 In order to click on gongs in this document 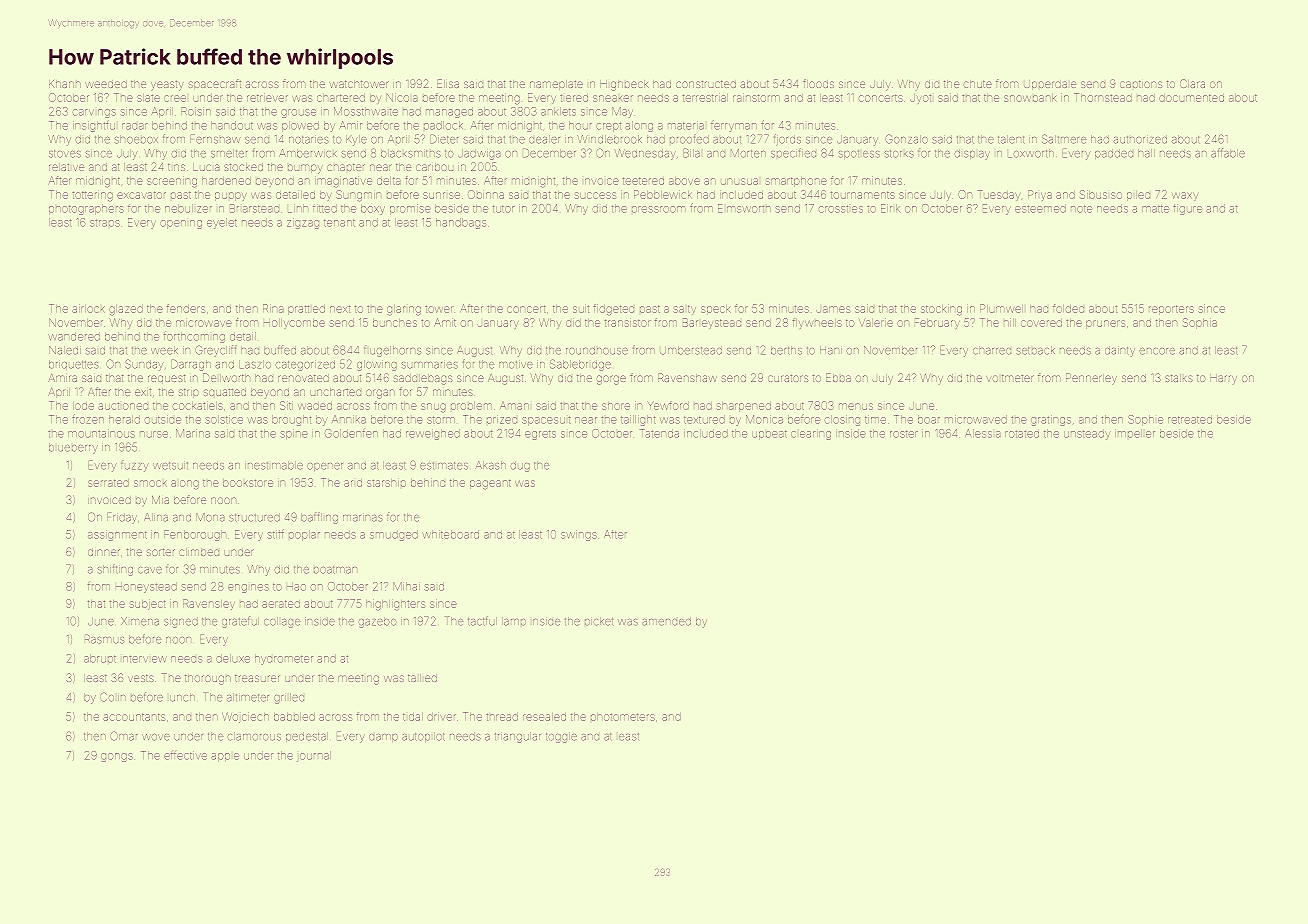, I will do `click(117, 757)`.
